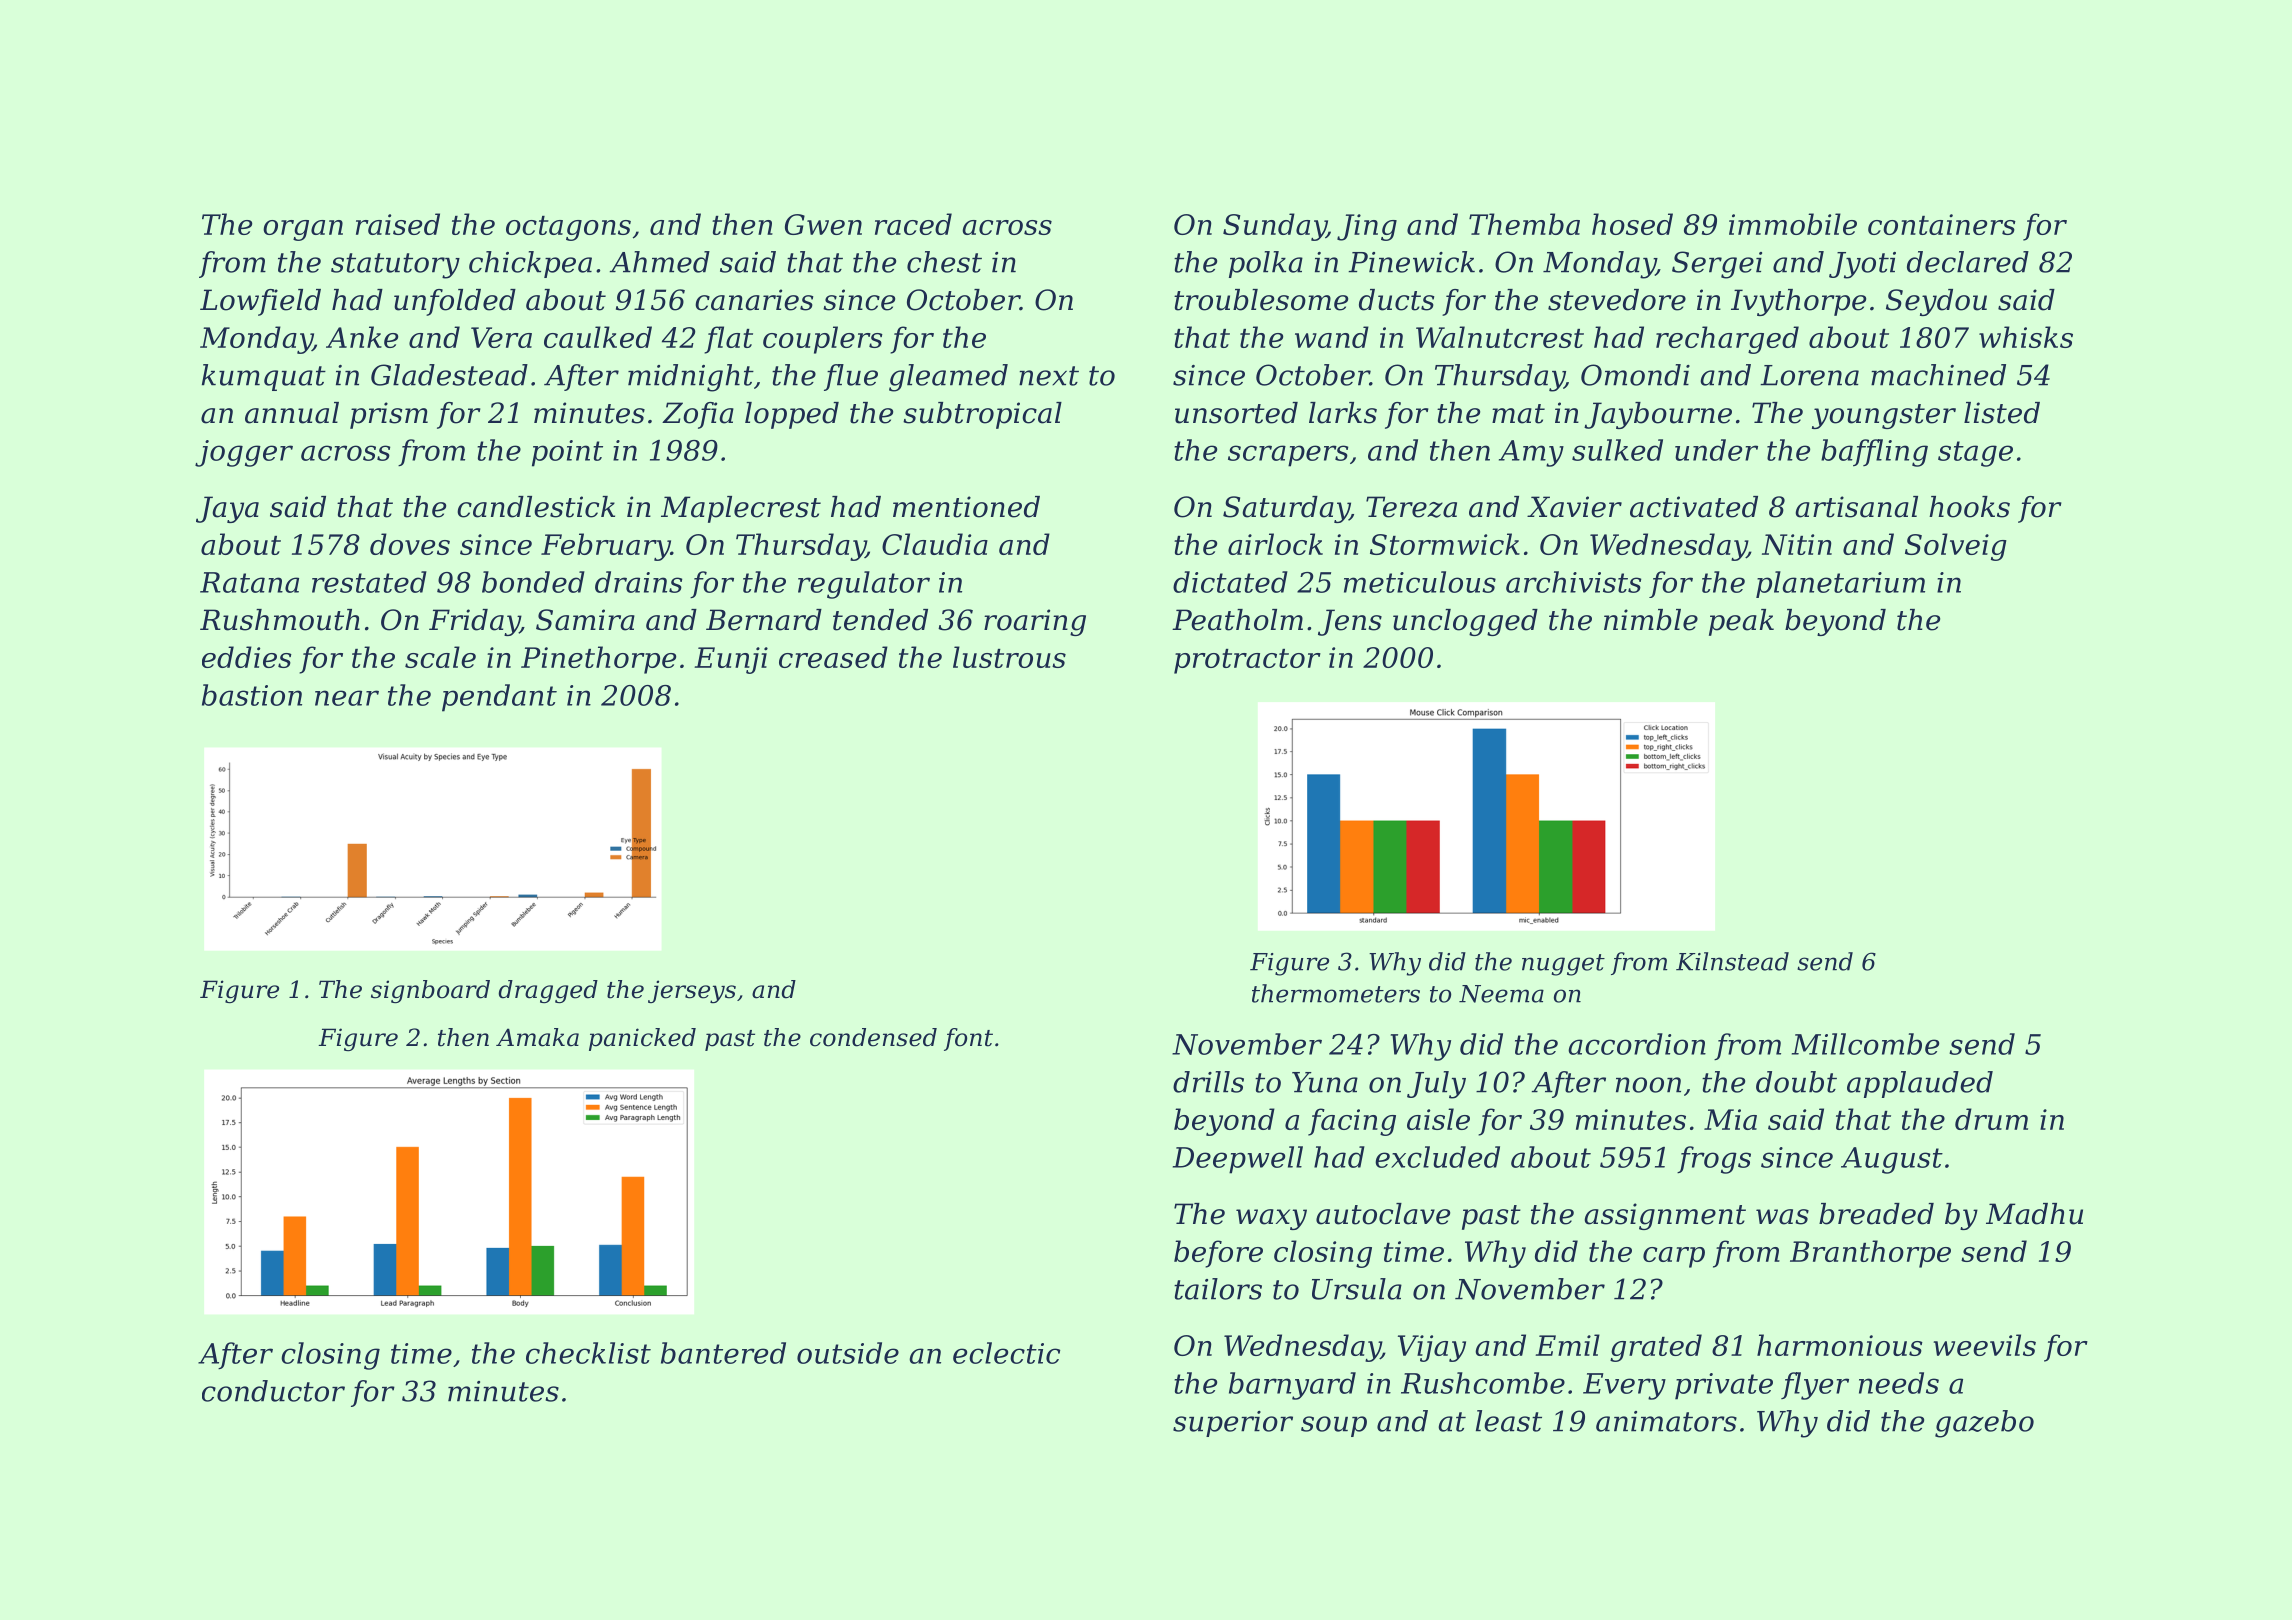  What do you see at coordinates (833, 657) in the screenshot?
I see `creased` at bounding box center [833, 657].
